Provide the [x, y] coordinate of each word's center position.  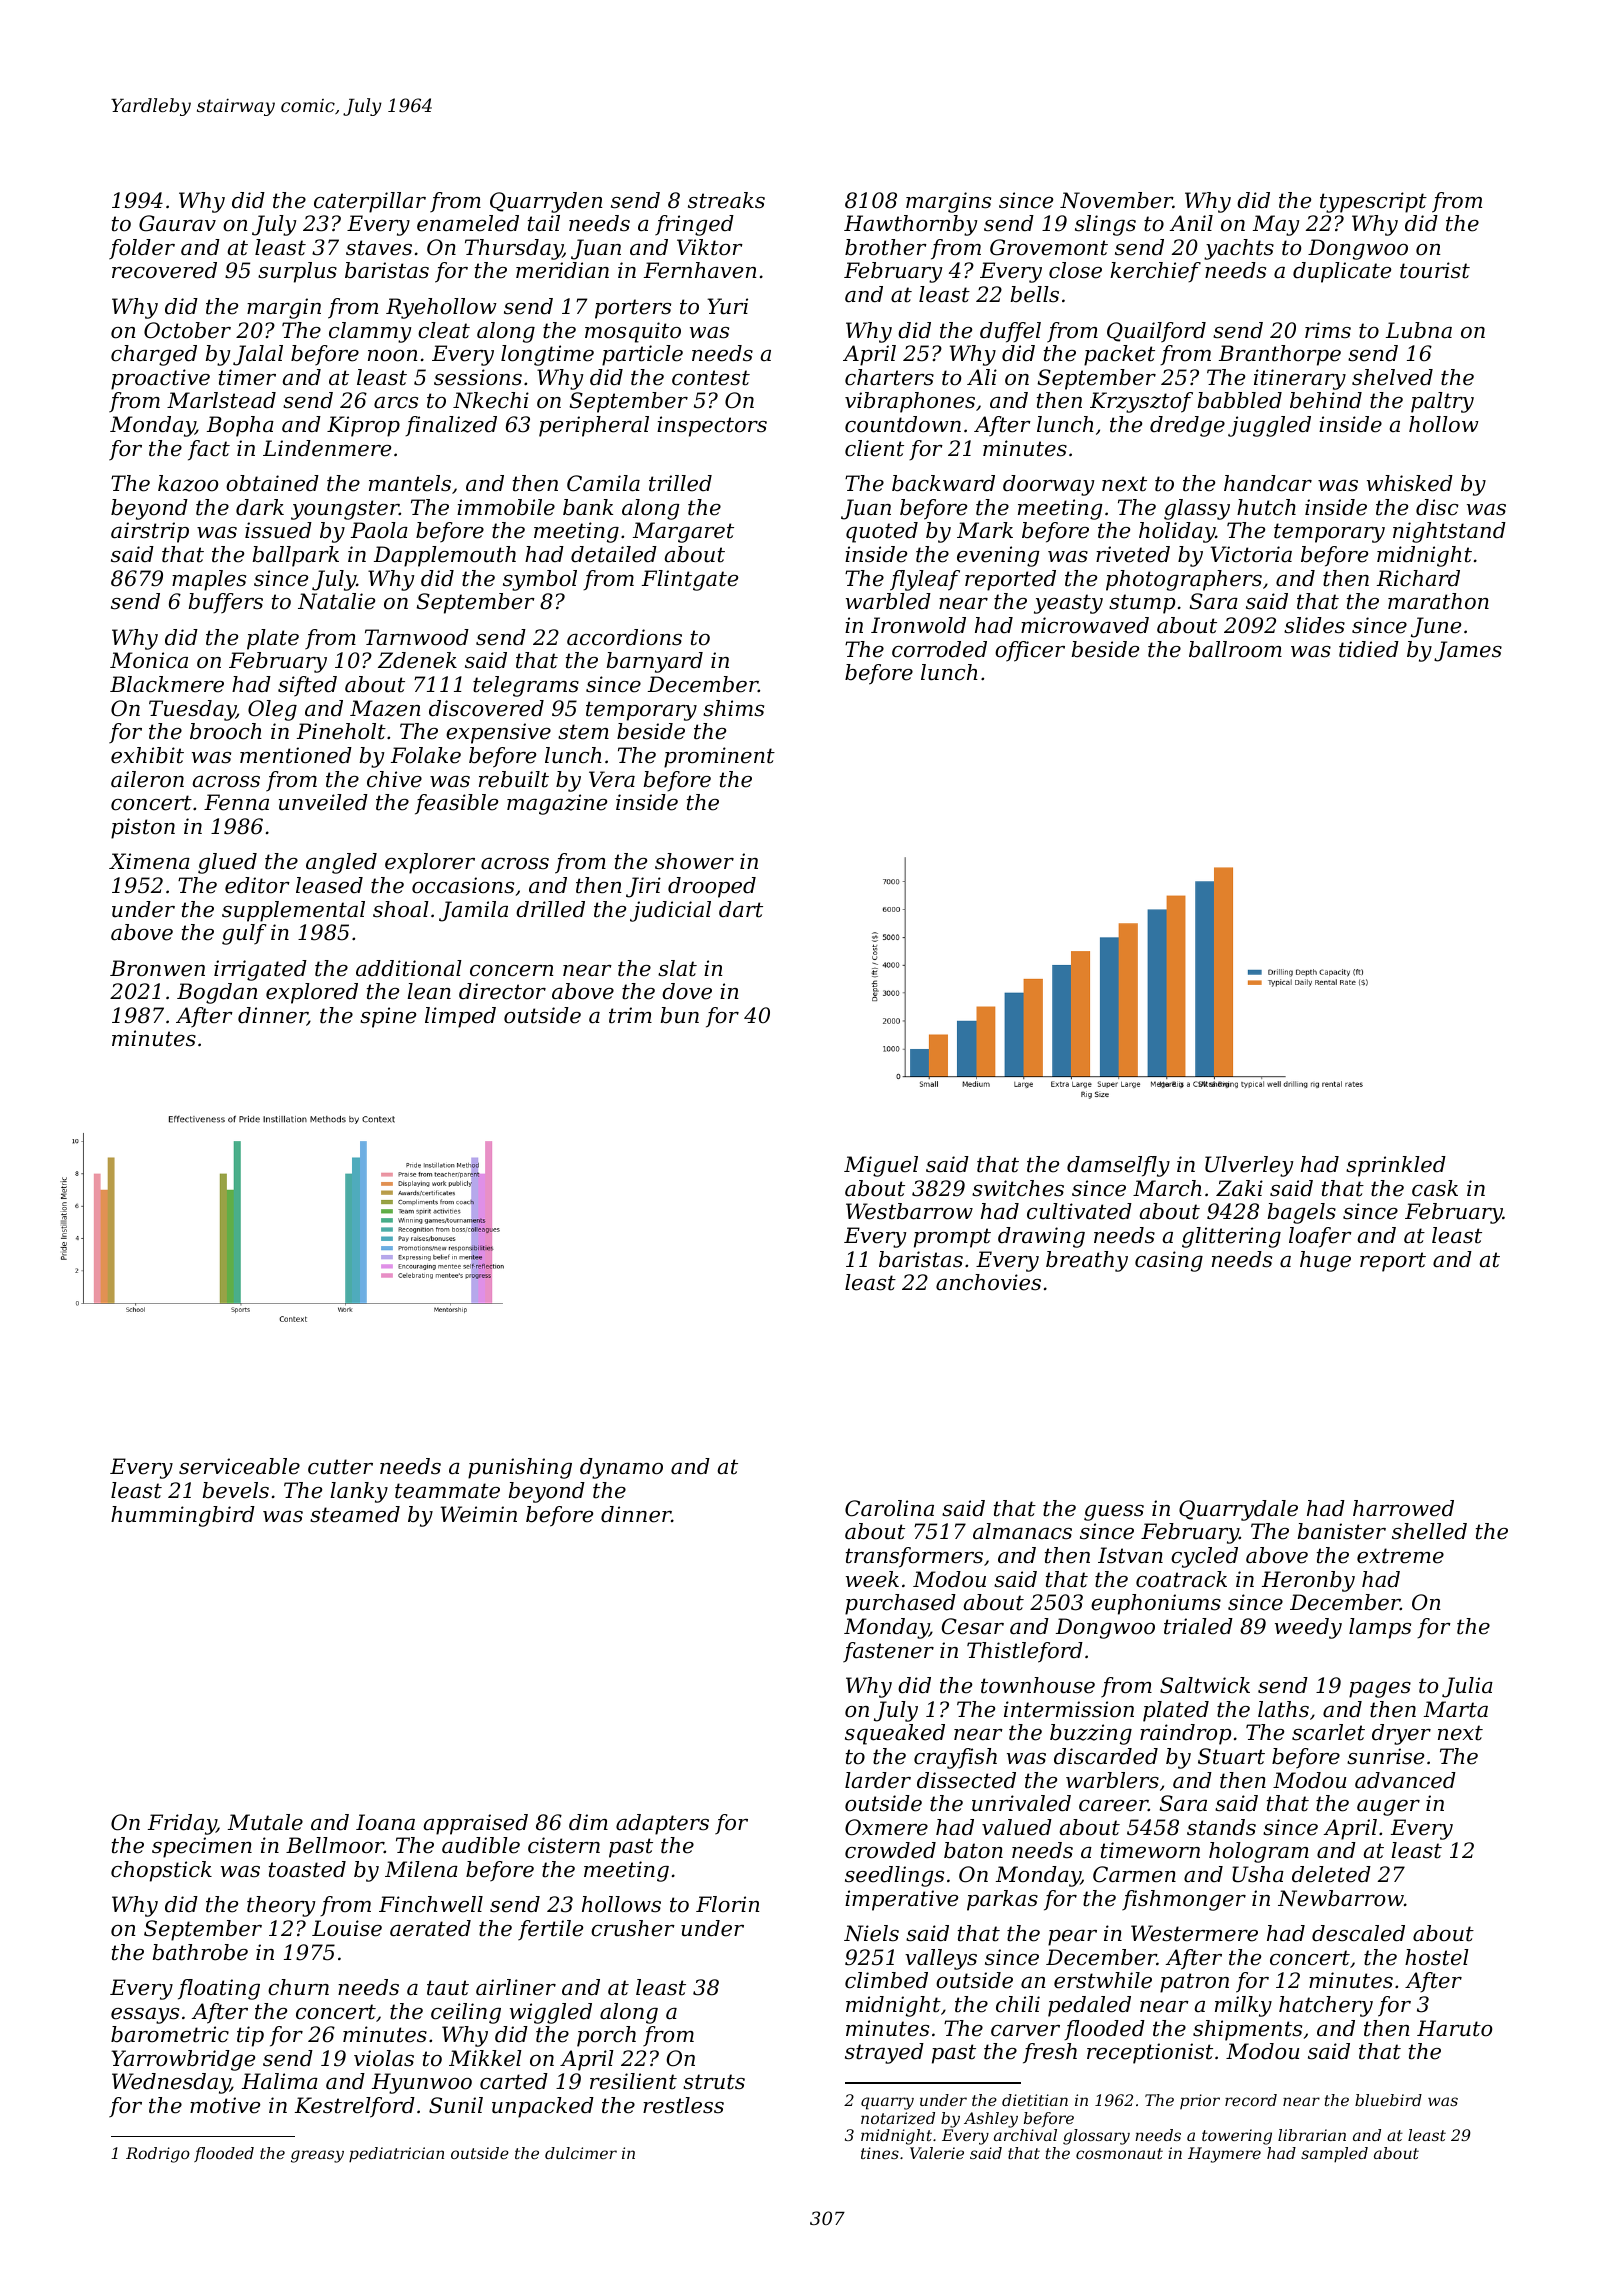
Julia [1467, 1687]
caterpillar [370, 202]
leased [329, 885]
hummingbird [183, 1516]
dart [741, 909]
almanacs [1022, 1531]
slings [1105, 225]
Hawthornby [910, 225]
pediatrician [396, 2155]
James [1468, 651]
